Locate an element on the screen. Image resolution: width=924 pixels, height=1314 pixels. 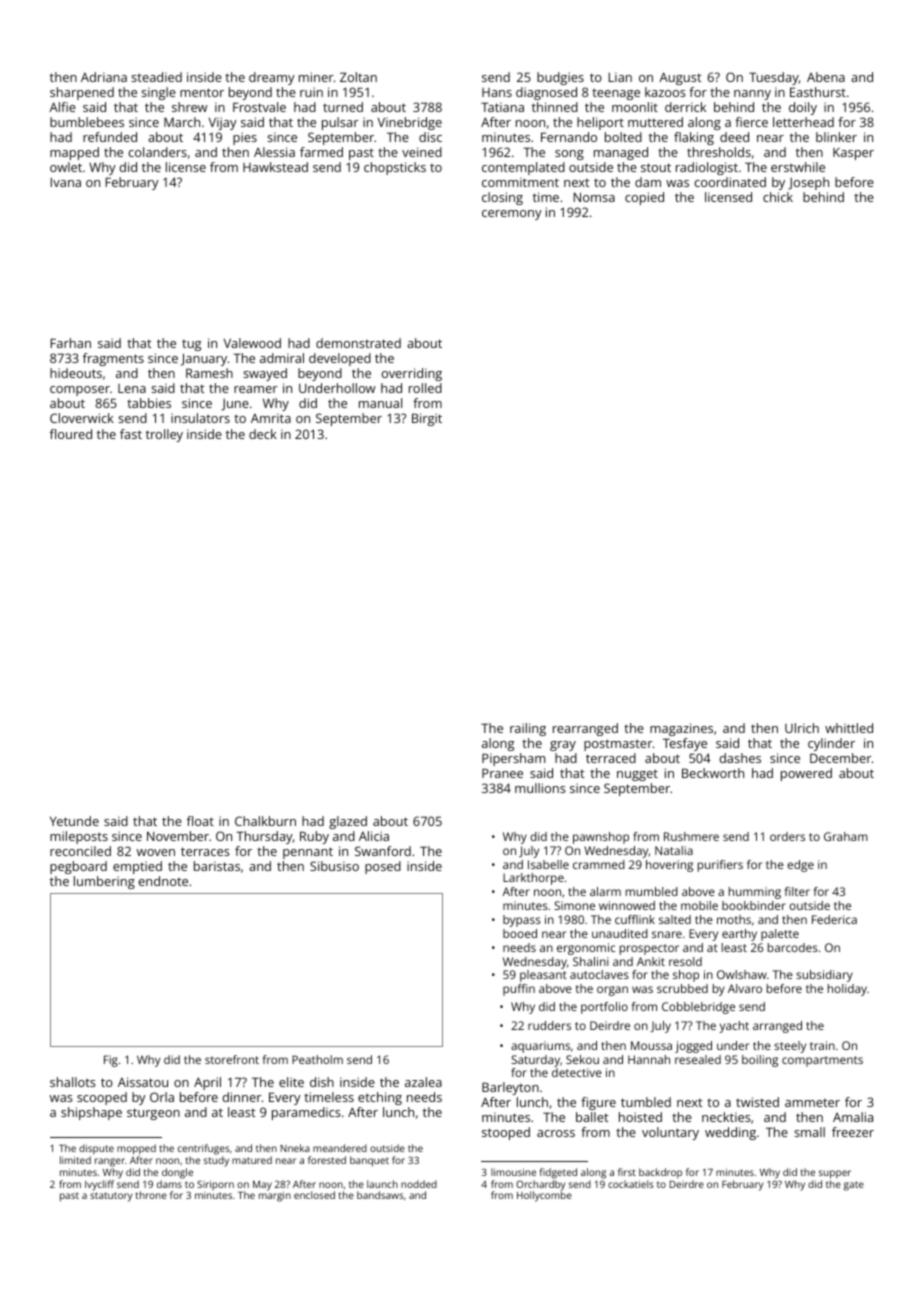
supper is located at coordinates (835, 1174).
